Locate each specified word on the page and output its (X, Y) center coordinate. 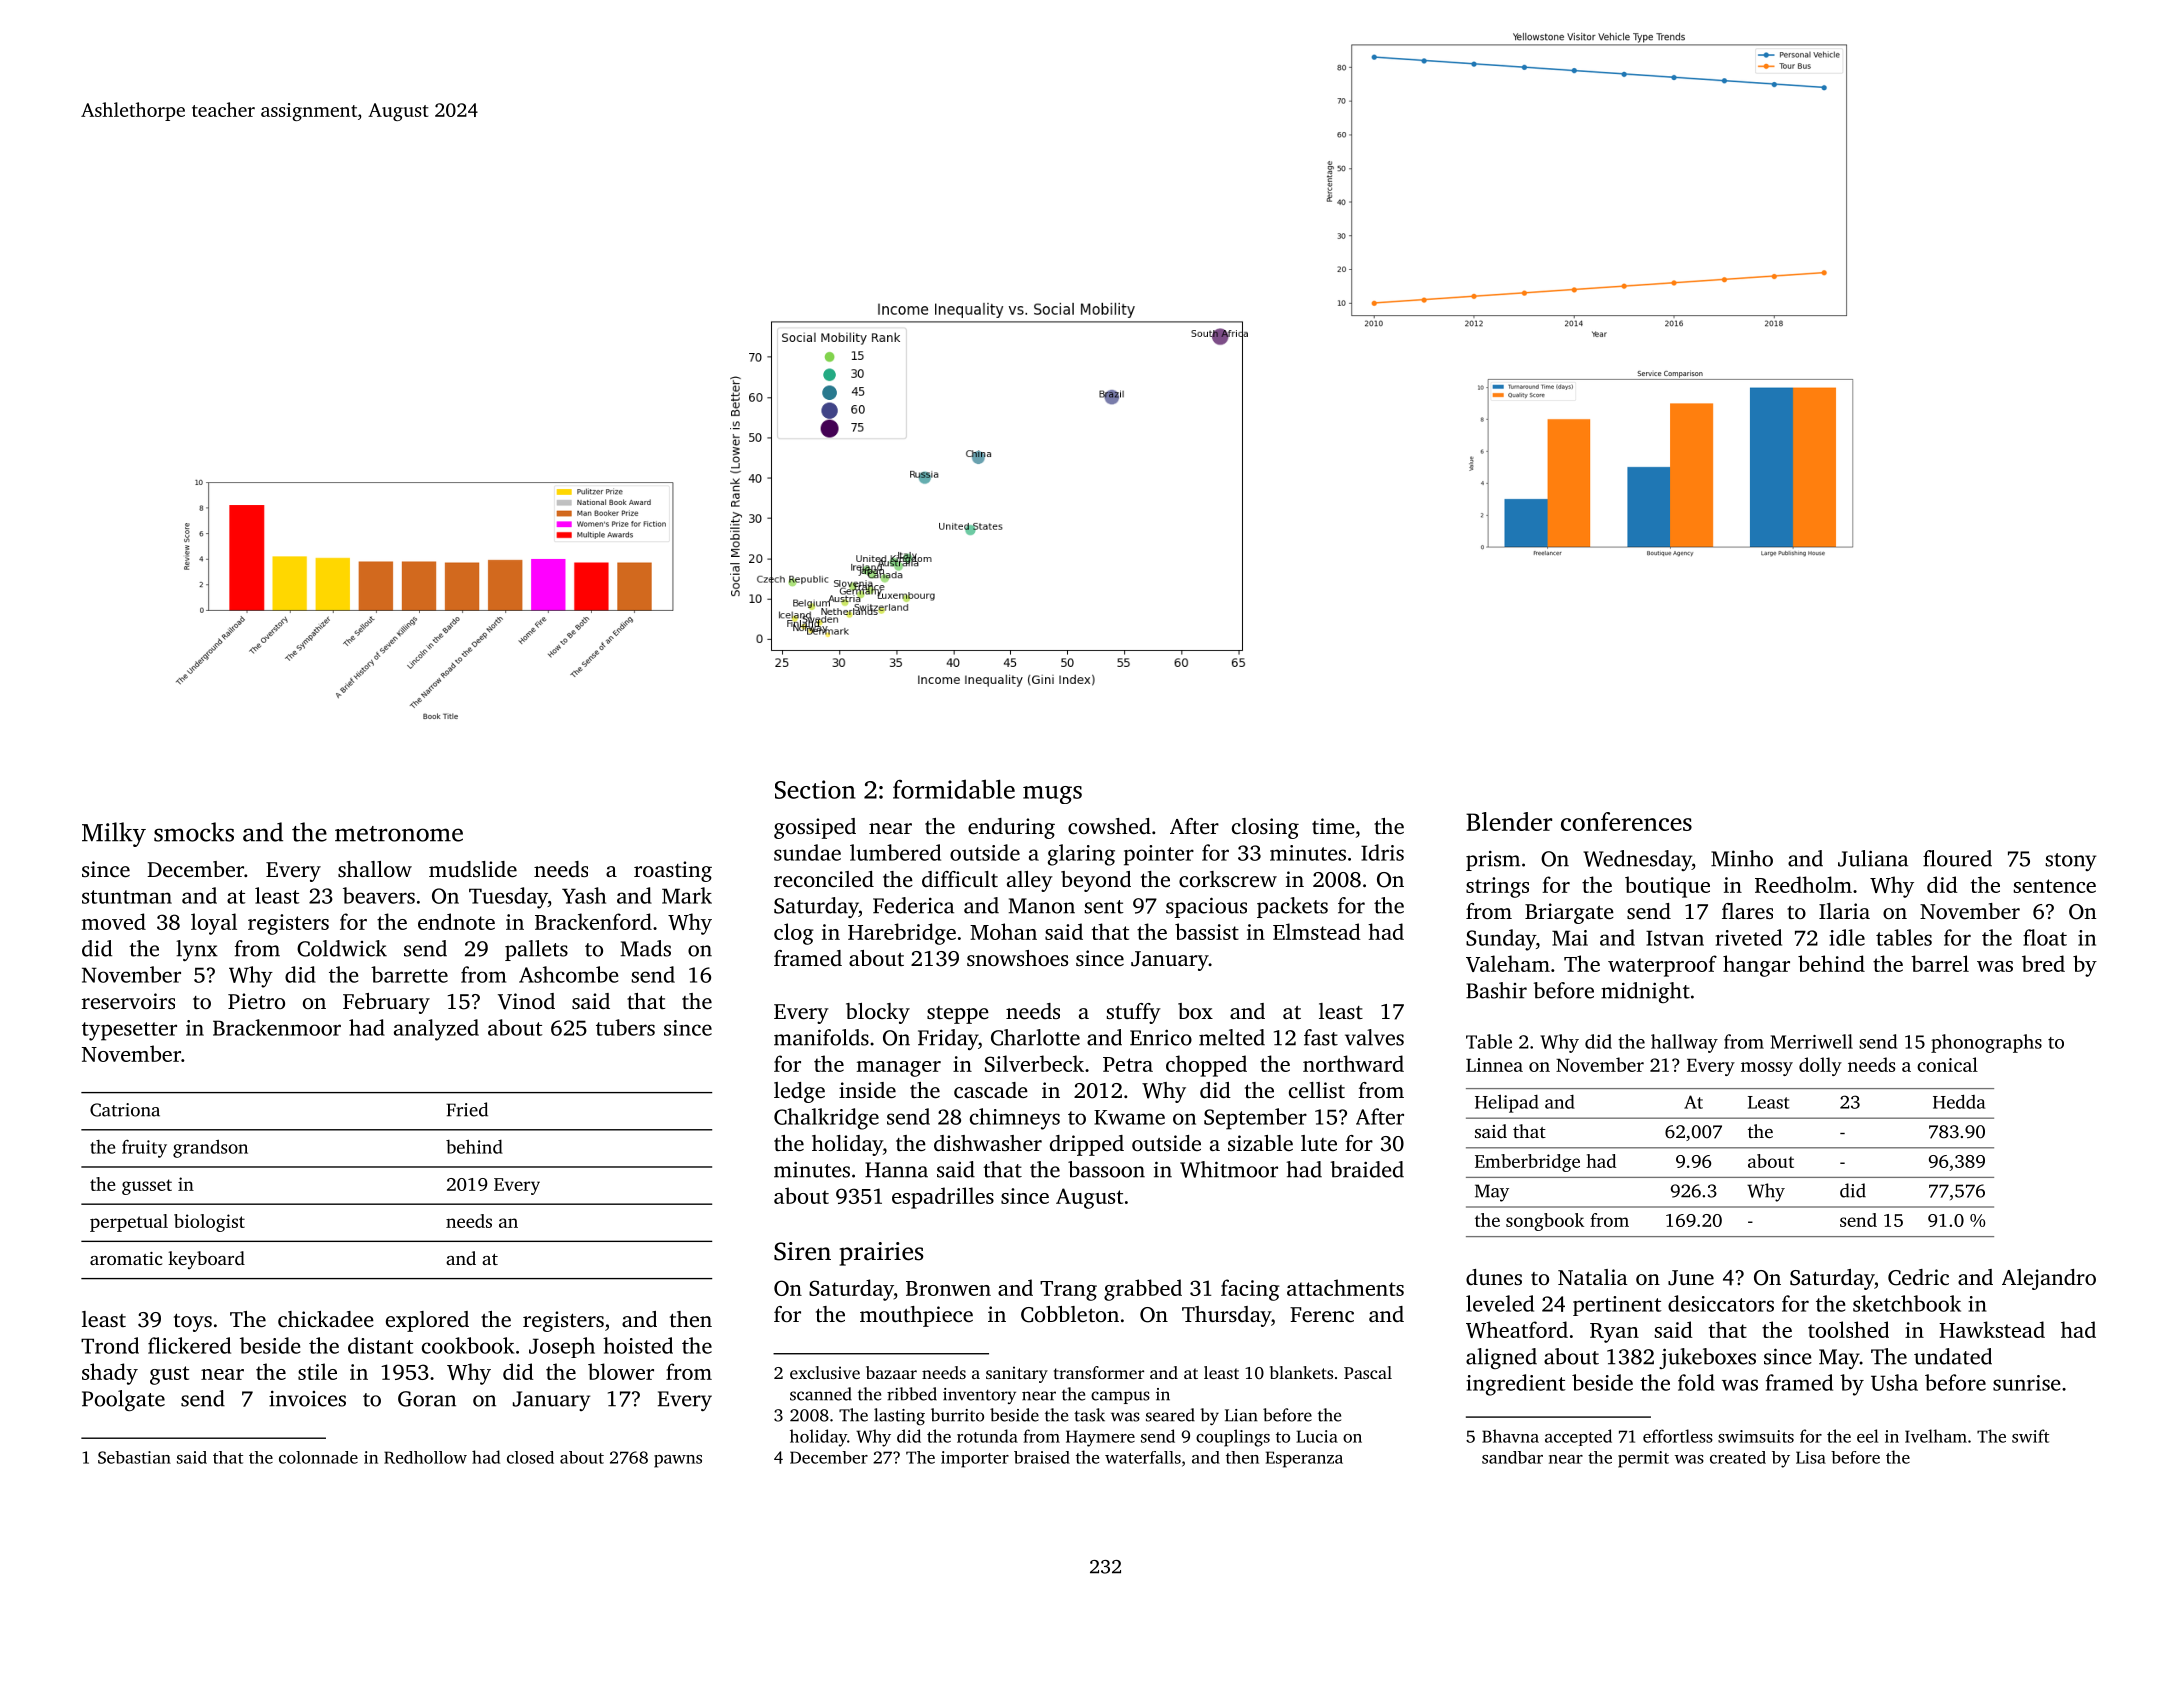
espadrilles (943, 1198)
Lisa (1811, 1457)
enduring (1011, 828)
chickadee (326, 1319)
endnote (456, 921)
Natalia (1593, 1277)
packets (1292, 907)
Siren (802, 1251)
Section (815, 789)
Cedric (1918, 1277)
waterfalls (1143, 1457)
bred (2043, 963)
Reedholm (1803, 884)
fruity (144, 1149)
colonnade (318, 1457)
